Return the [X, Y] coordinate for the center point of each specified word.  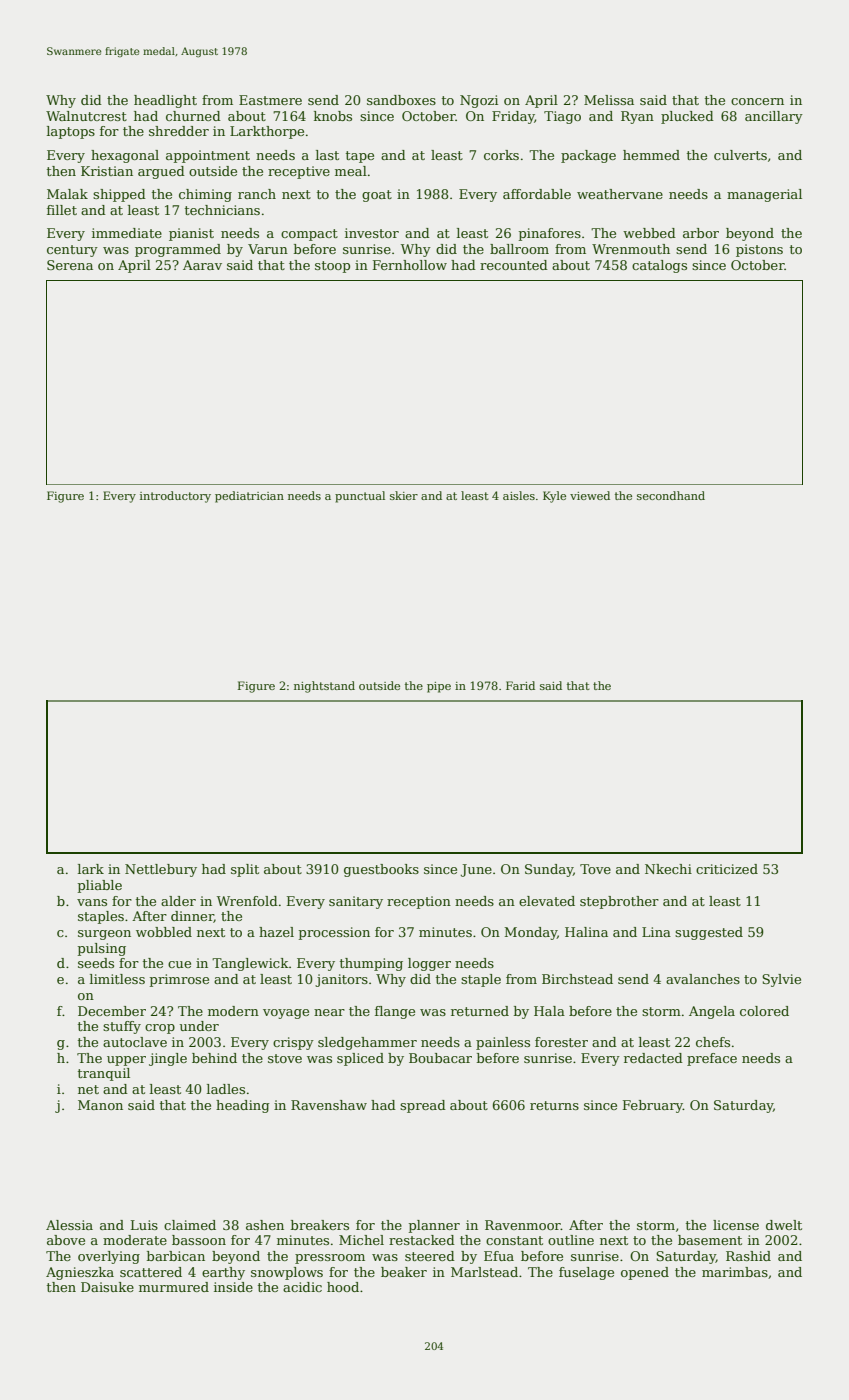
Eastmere [270, 100]
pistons [759, 250]
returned [480, 1011]
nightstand [324, 687]
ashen [265, 1225]
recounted [514, 265]
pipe [439, 687]
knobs [333, 116]
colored [764, 1011]
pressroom [330, 1259]
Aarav [202, 265]
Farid [520, 685]
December [112, 1011]
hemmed [651, 155]
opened [645, 1273]
